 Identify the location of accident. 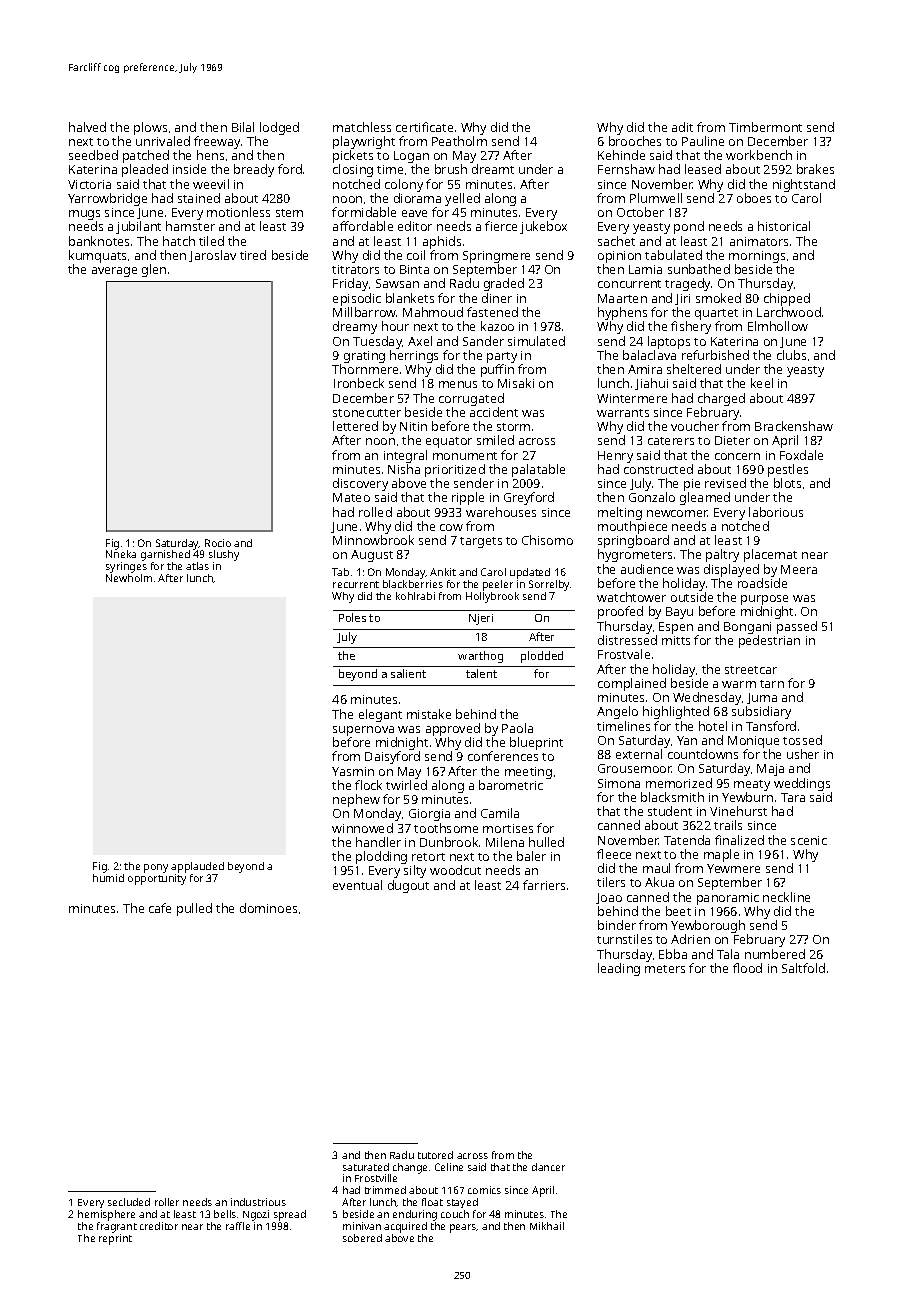
(494, 412).
